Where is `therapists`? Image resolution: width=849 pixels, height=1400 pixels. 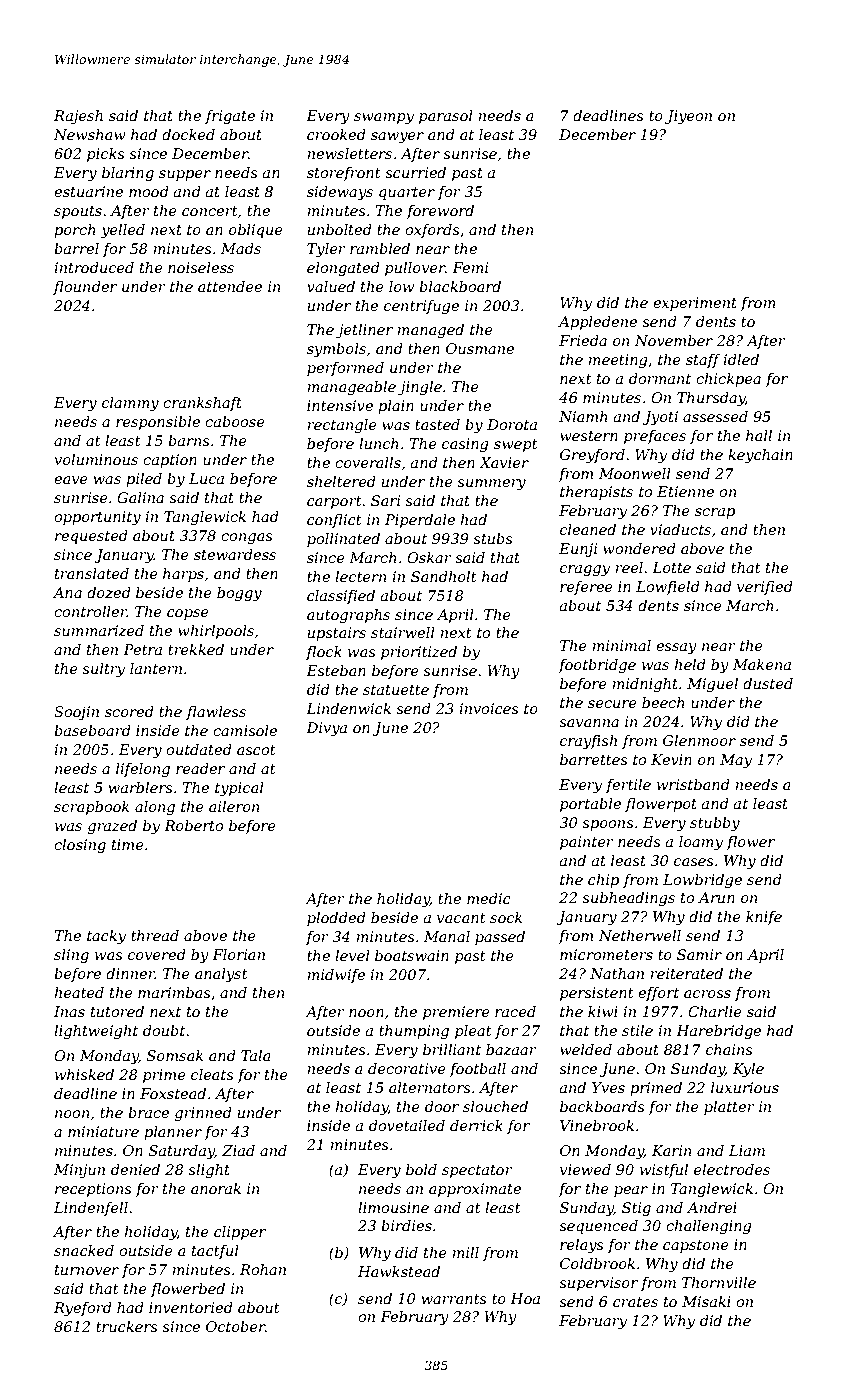
therapists is located at coordinates (596, 493).
